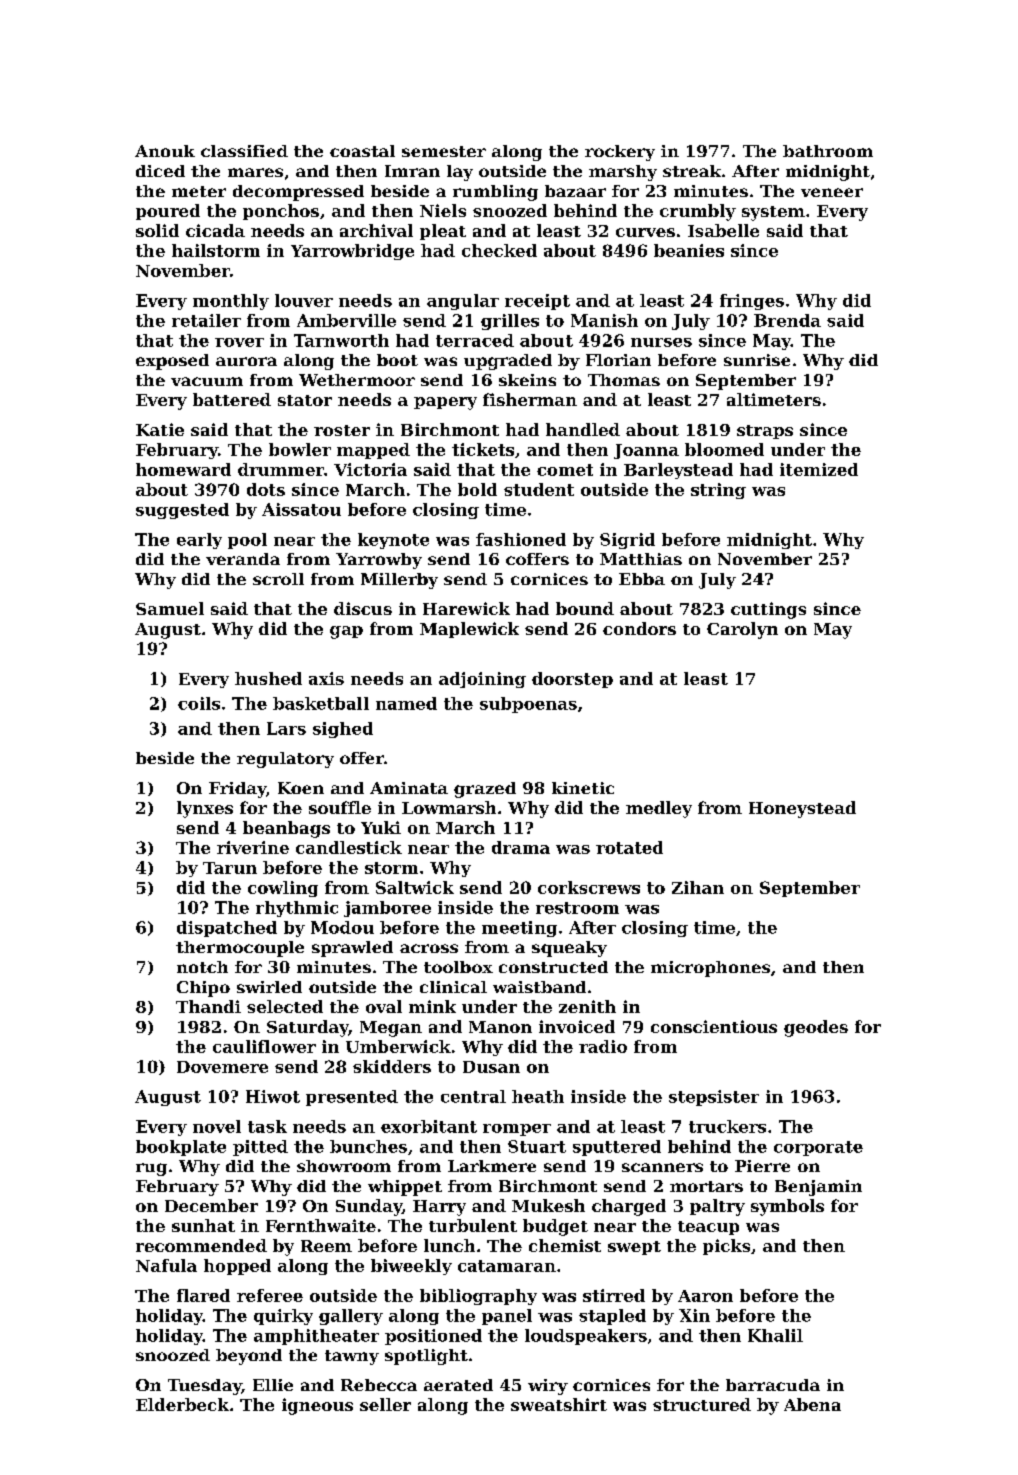  I want to click on Samuel, so click(170, 608).
